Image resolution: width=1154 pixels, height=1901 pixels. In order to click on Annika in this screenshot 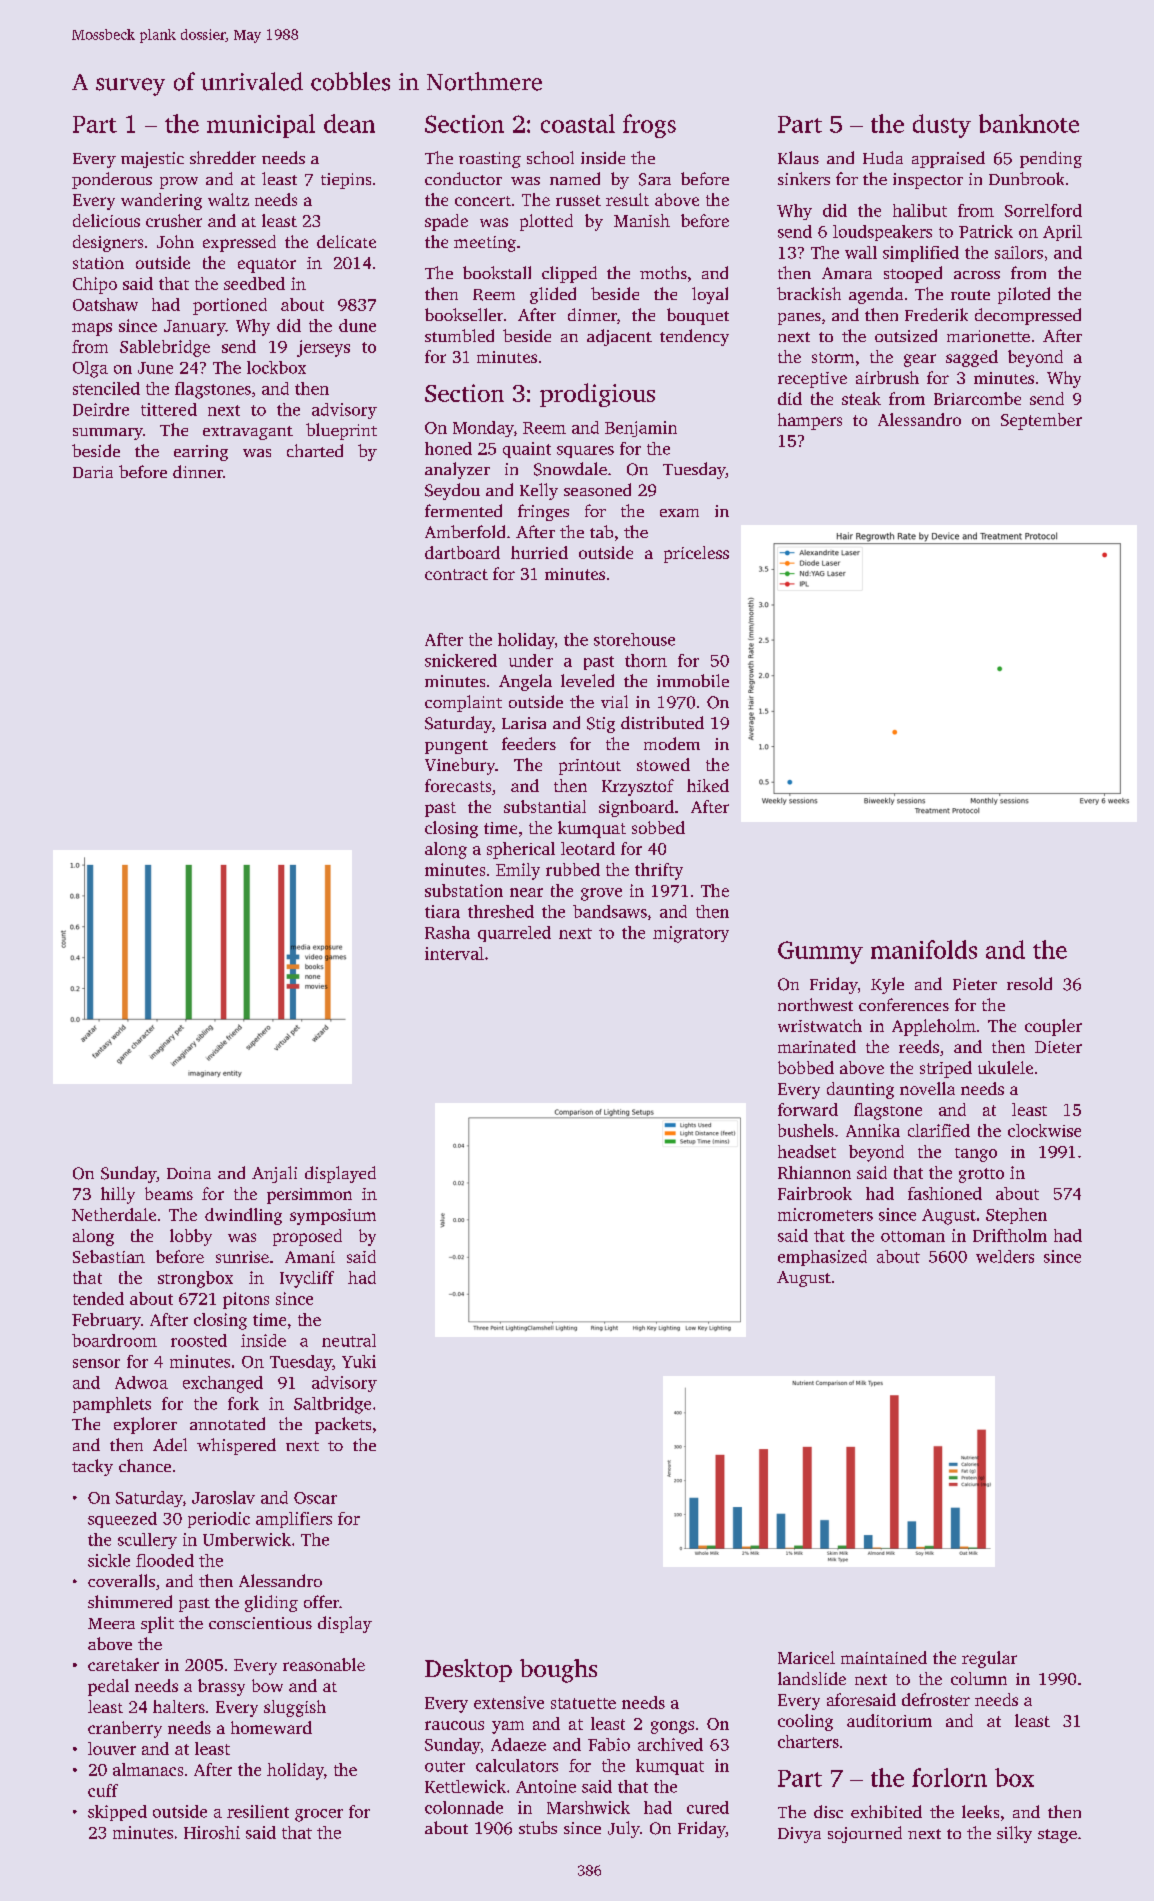, I will do `click(873, 1130)`.
